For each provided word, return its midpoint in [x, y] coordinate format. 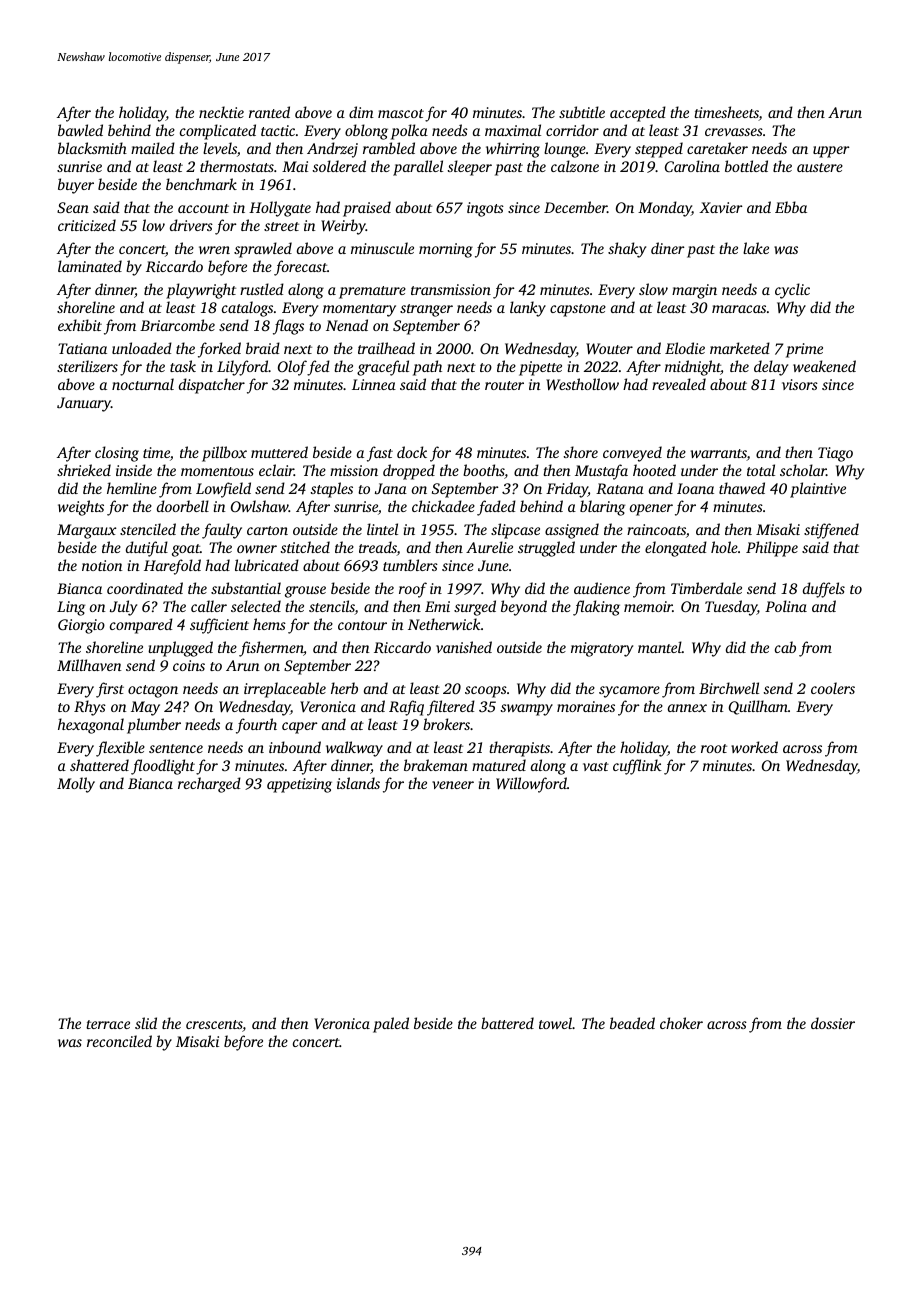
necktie [221, 112]
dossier [833, 1023]
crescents [214, 1024]
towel [555, 1023]
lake [756, 248]
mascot [401, 113]
